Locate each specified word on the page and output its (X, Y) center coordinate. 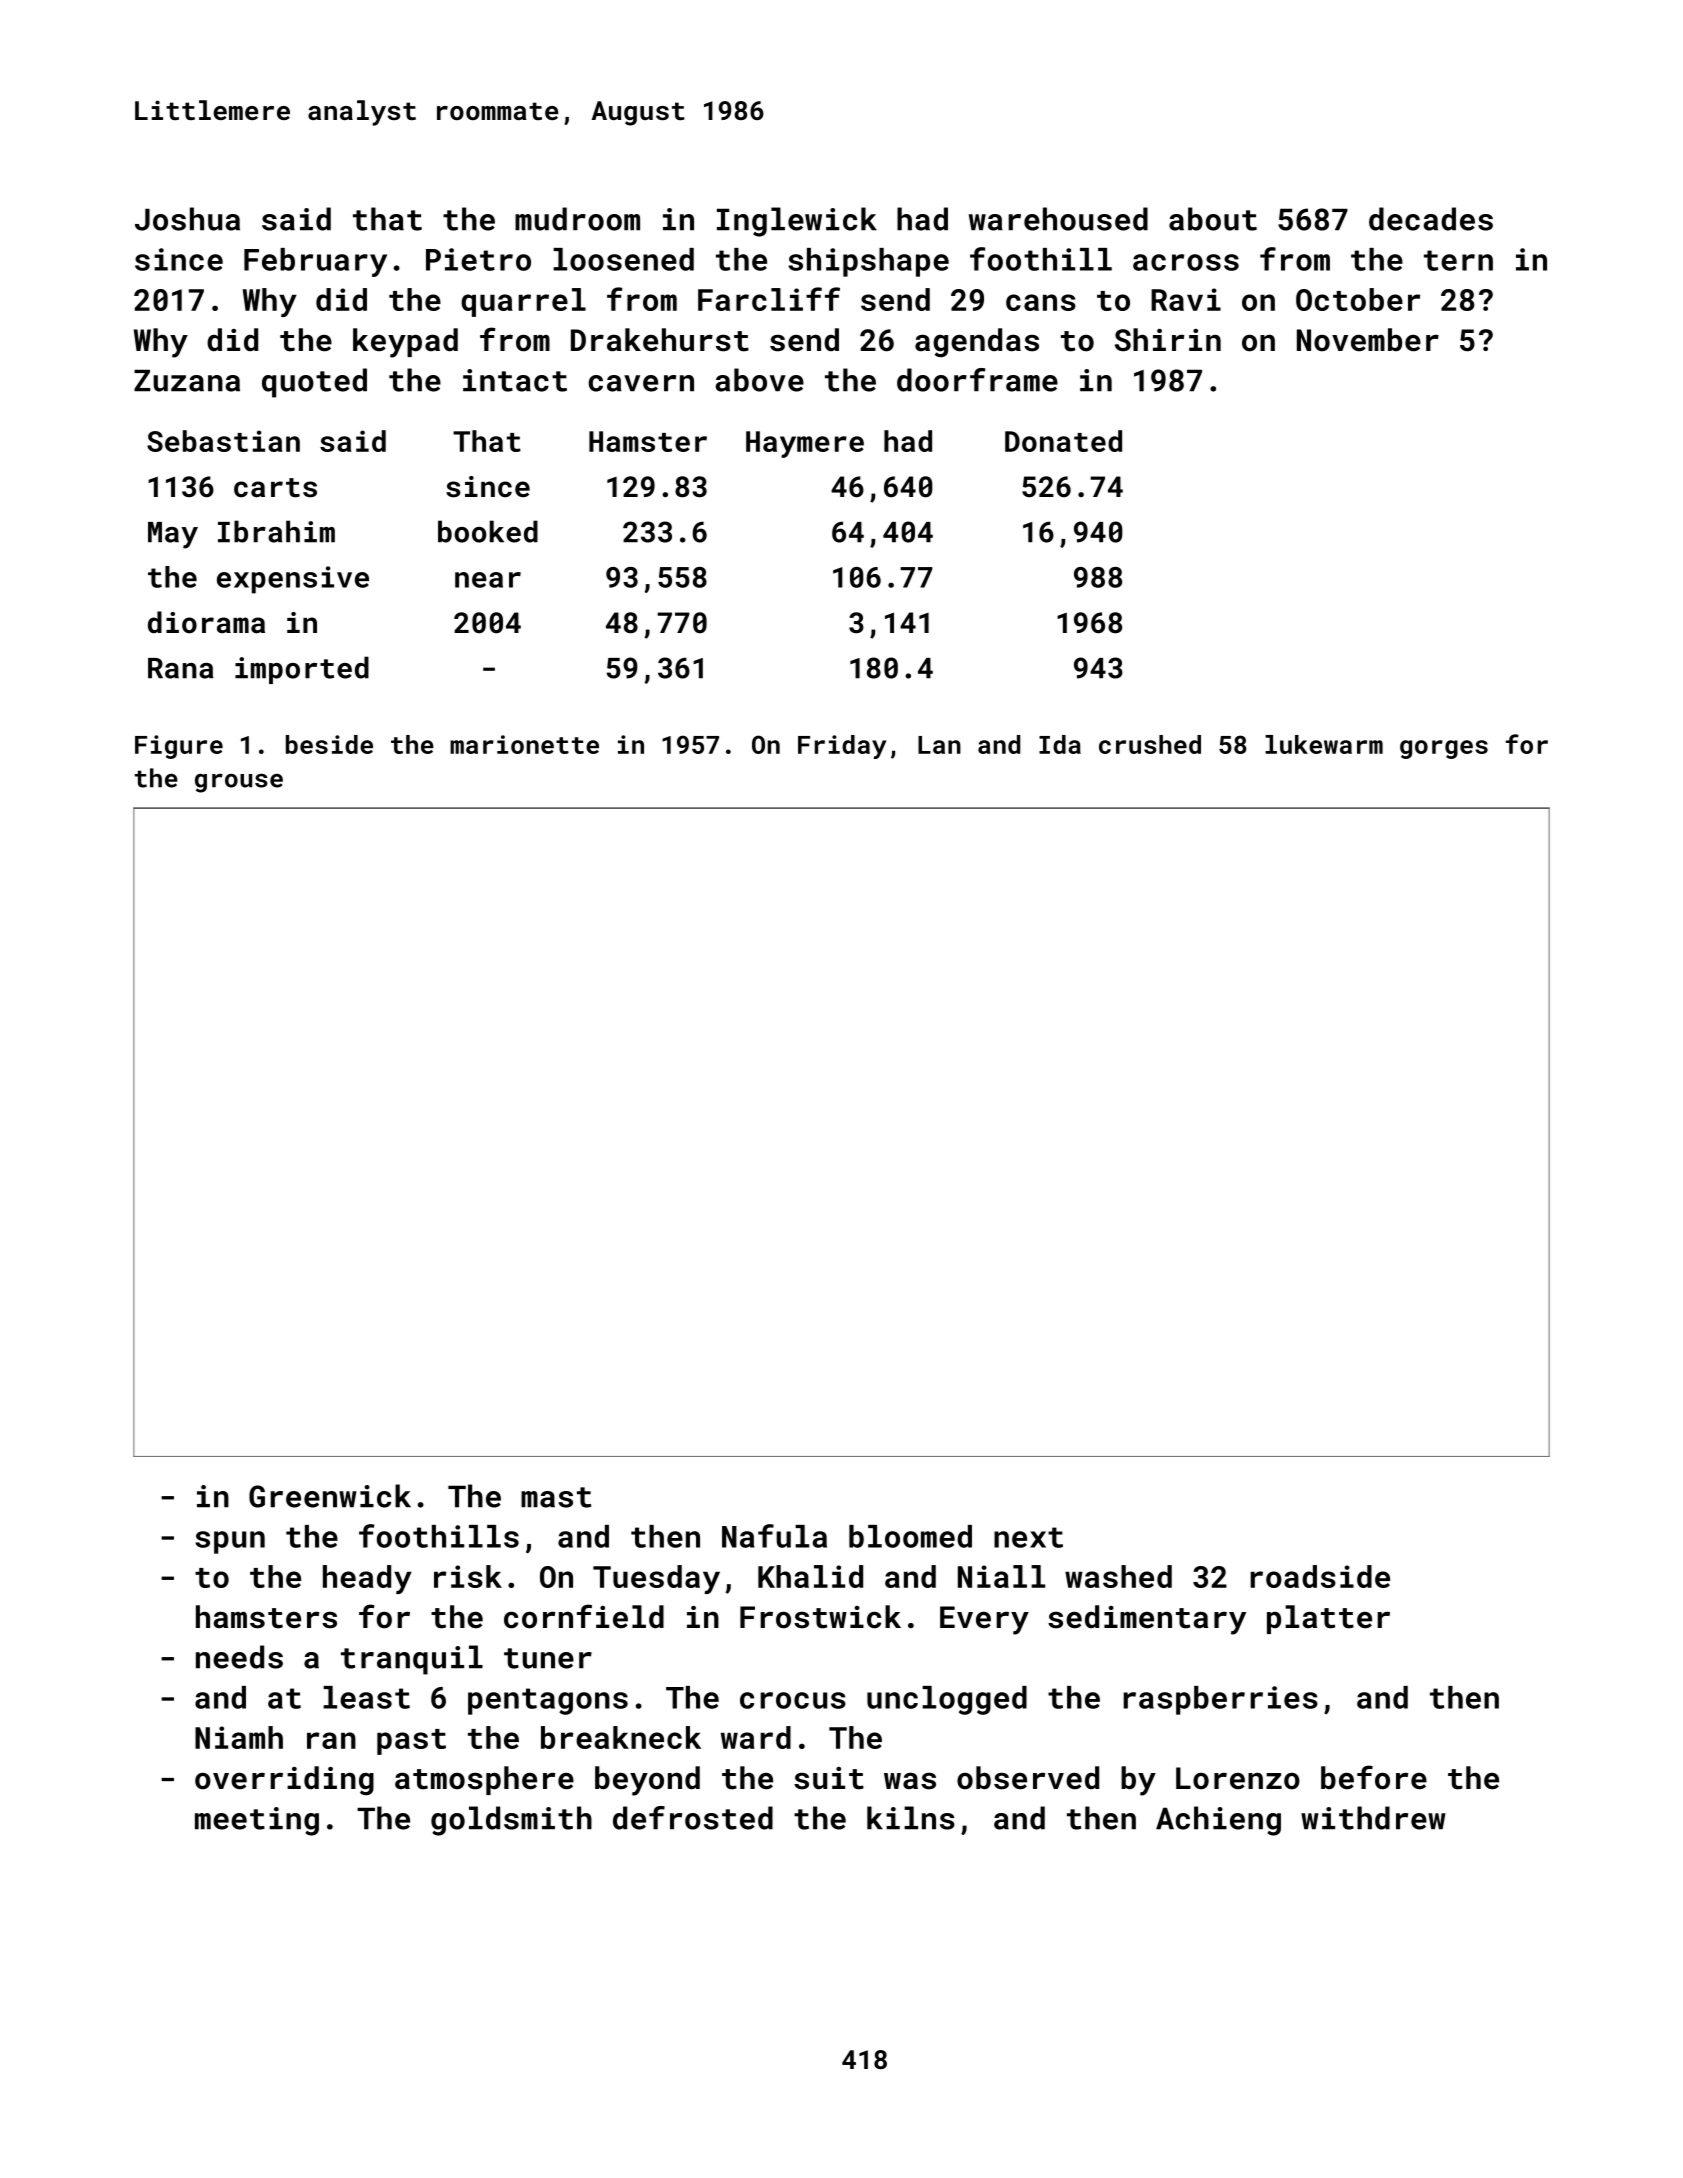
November (1368, 340)
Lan (939, 745)
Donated (1063, 441)
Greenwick (330, 1496)
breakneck (621, 1737)
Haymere (805, 444)
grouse (239, 783)
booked (488, 531)
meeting (257, 1821)
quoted (314, 383)
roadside (1320, 1576)
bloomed (910, 1536)
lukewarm (1324, 744)
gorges (1444, 749)
